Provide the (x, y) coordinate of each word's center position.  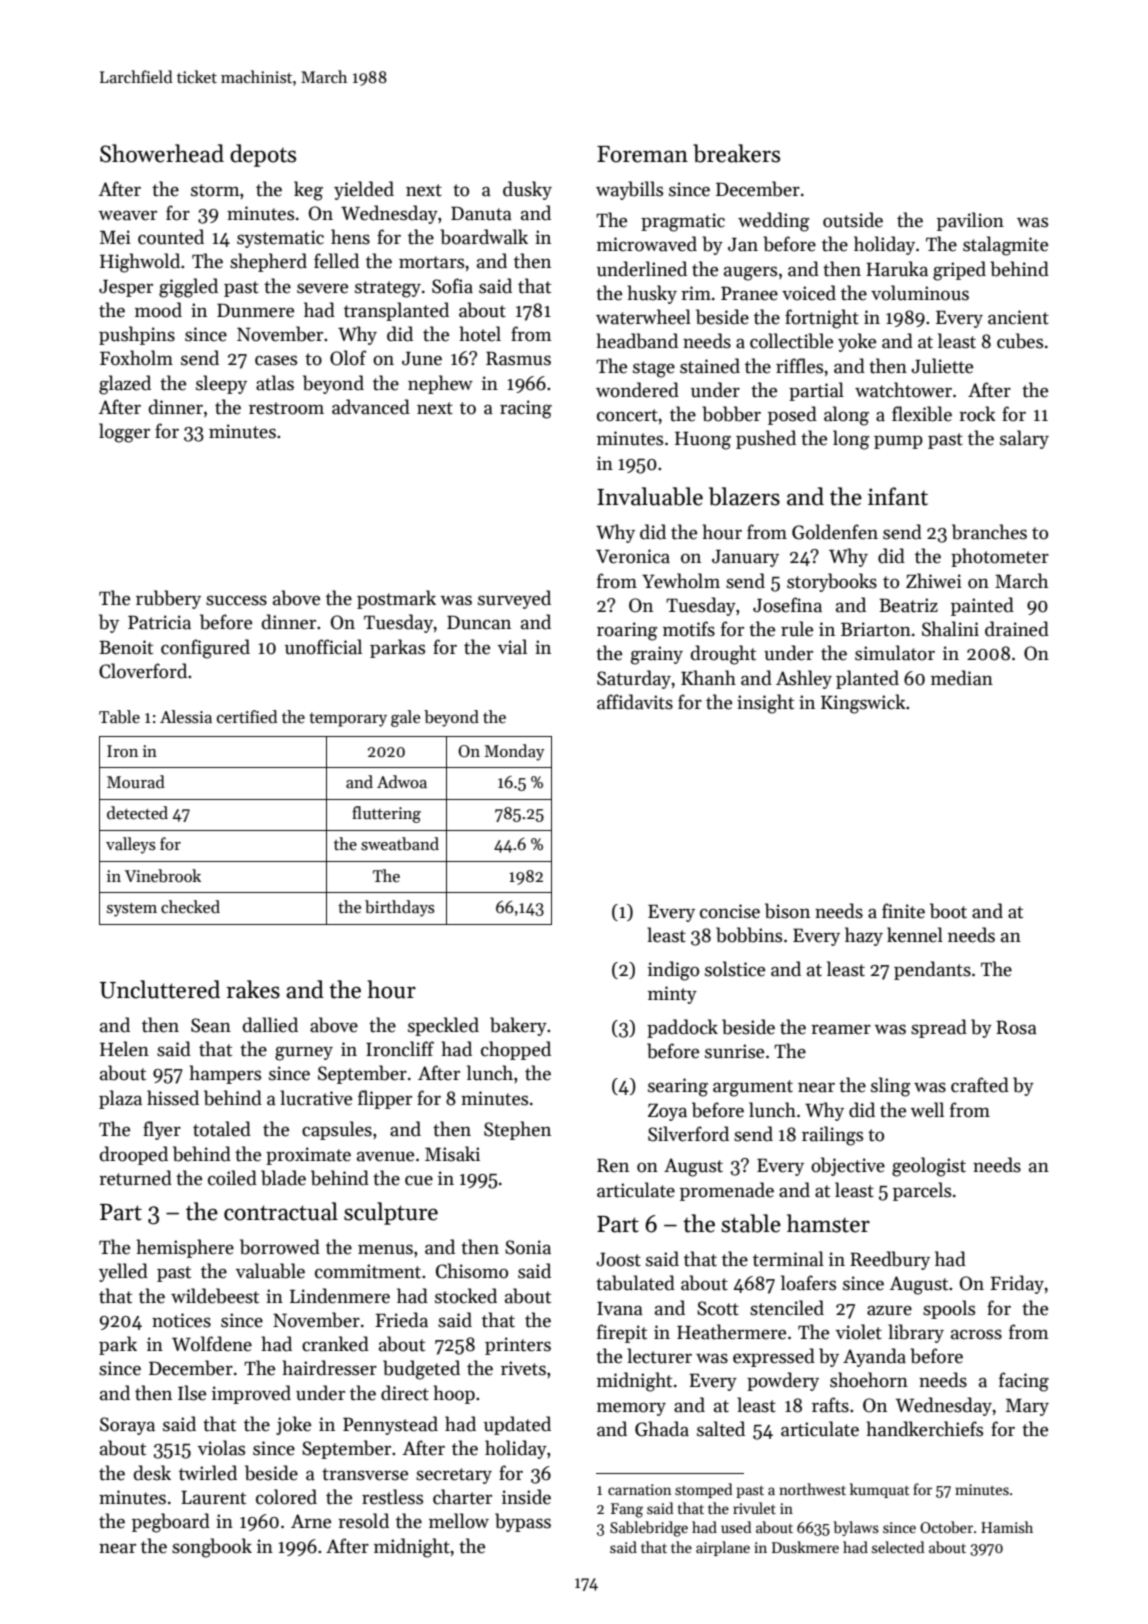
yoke (857, 342)
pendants (932, 970)
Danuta (481, 213)
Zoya (667, 1112)
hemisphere (185, 1248)
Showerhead (162, 153)
